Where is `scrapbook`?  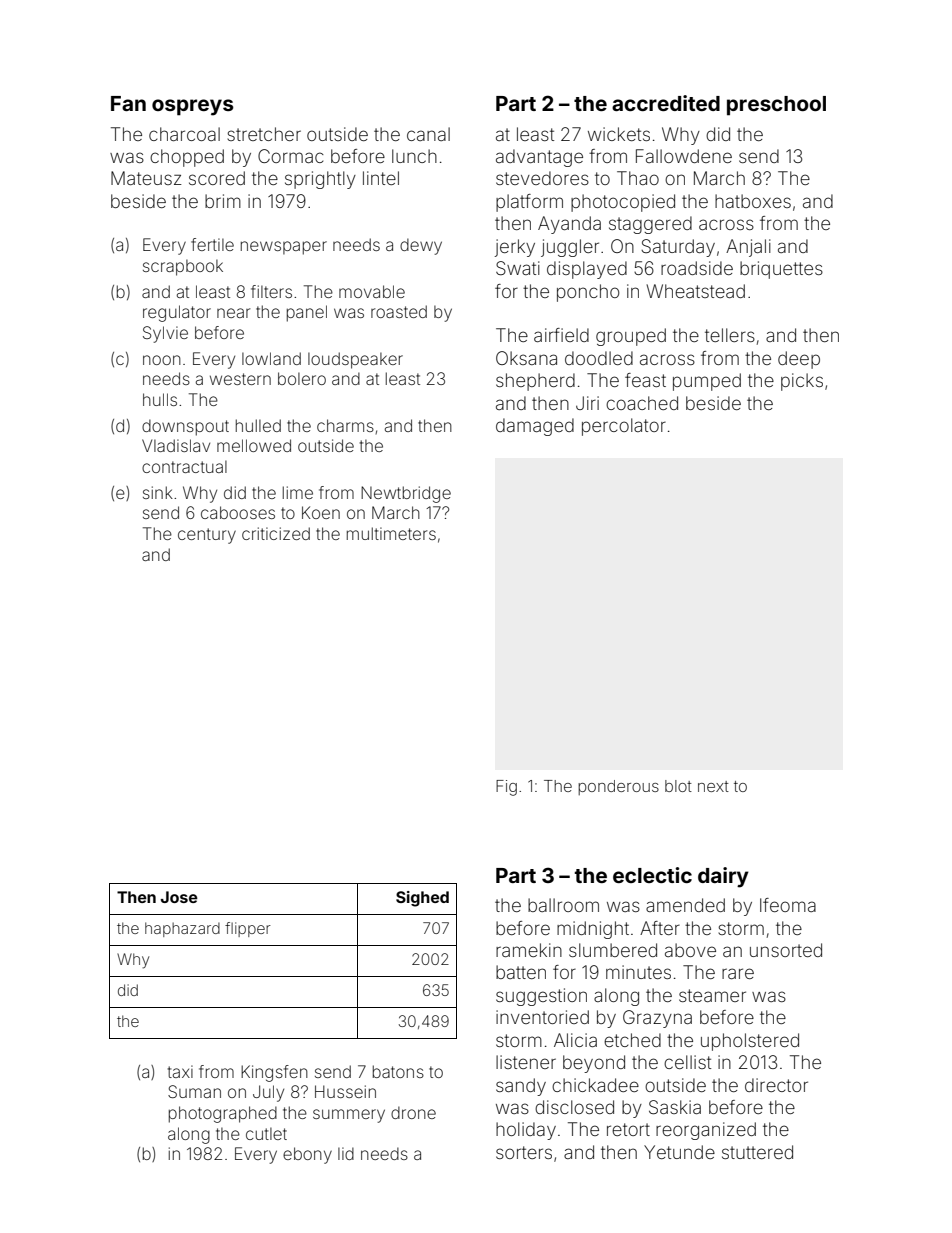
scrapbook is located at coordinates (183, 268).
